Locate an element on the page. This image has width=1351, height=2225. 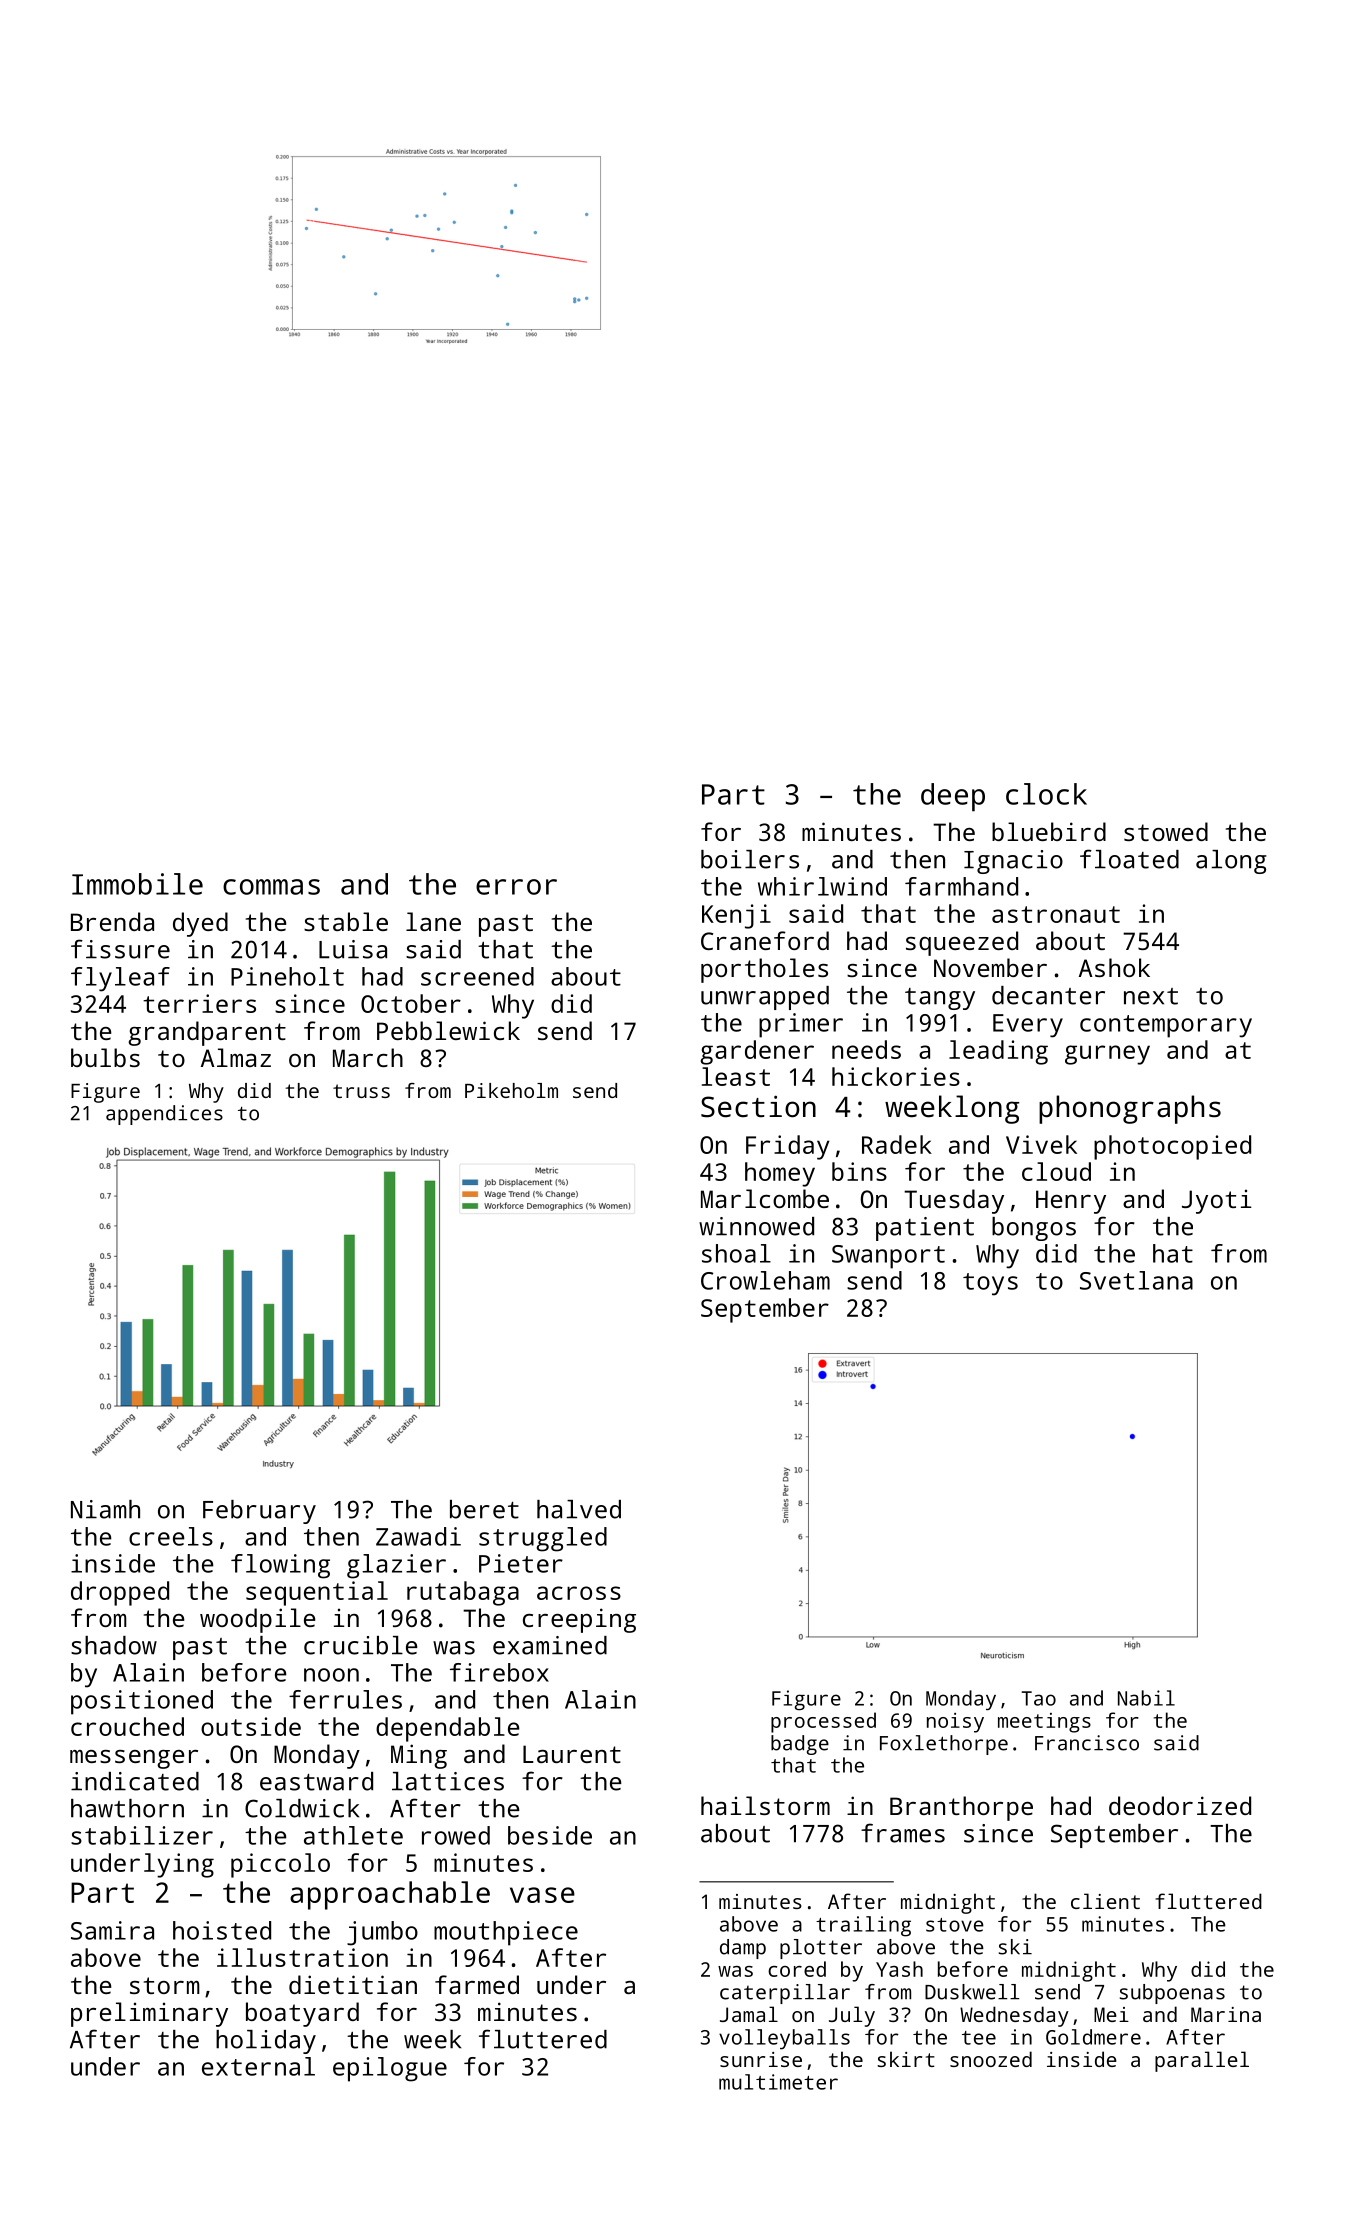
Niamh is located at coordinates (105, 1509).
